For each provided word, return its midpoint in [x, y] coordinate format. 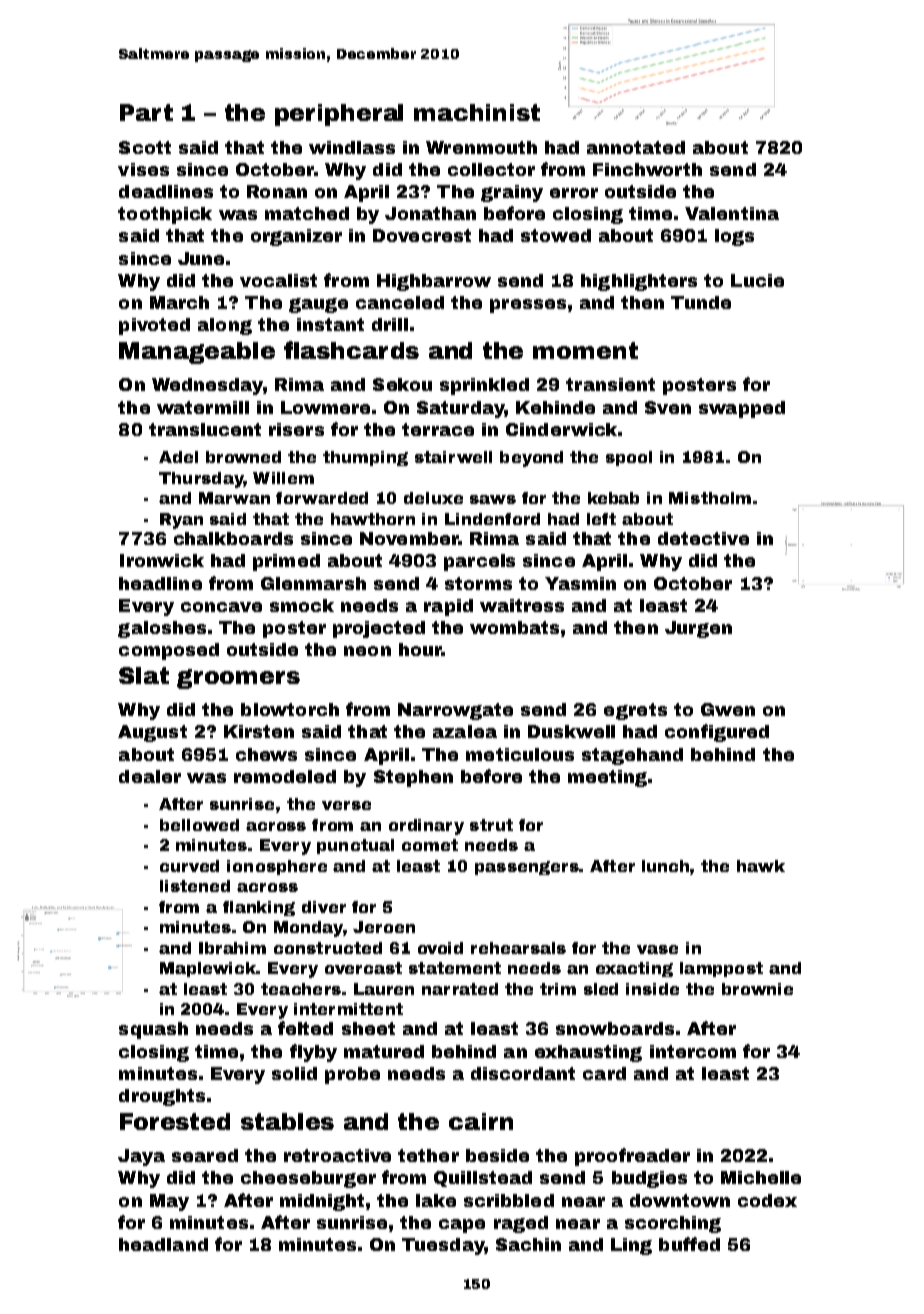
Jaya [141, 1157]
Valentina [732, 213]
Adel [178, 457]
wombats [514, 627]
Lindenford [492, 519]
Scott [145, 147]
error [574, 193]
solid [294, 1073]
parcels [479, 562]
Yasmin [580, 583]
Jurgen [698, 629]
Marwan [234, 498]
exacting [634, 969]
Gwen [728, 709]
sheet [368, 1028]
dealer [150, 776]
